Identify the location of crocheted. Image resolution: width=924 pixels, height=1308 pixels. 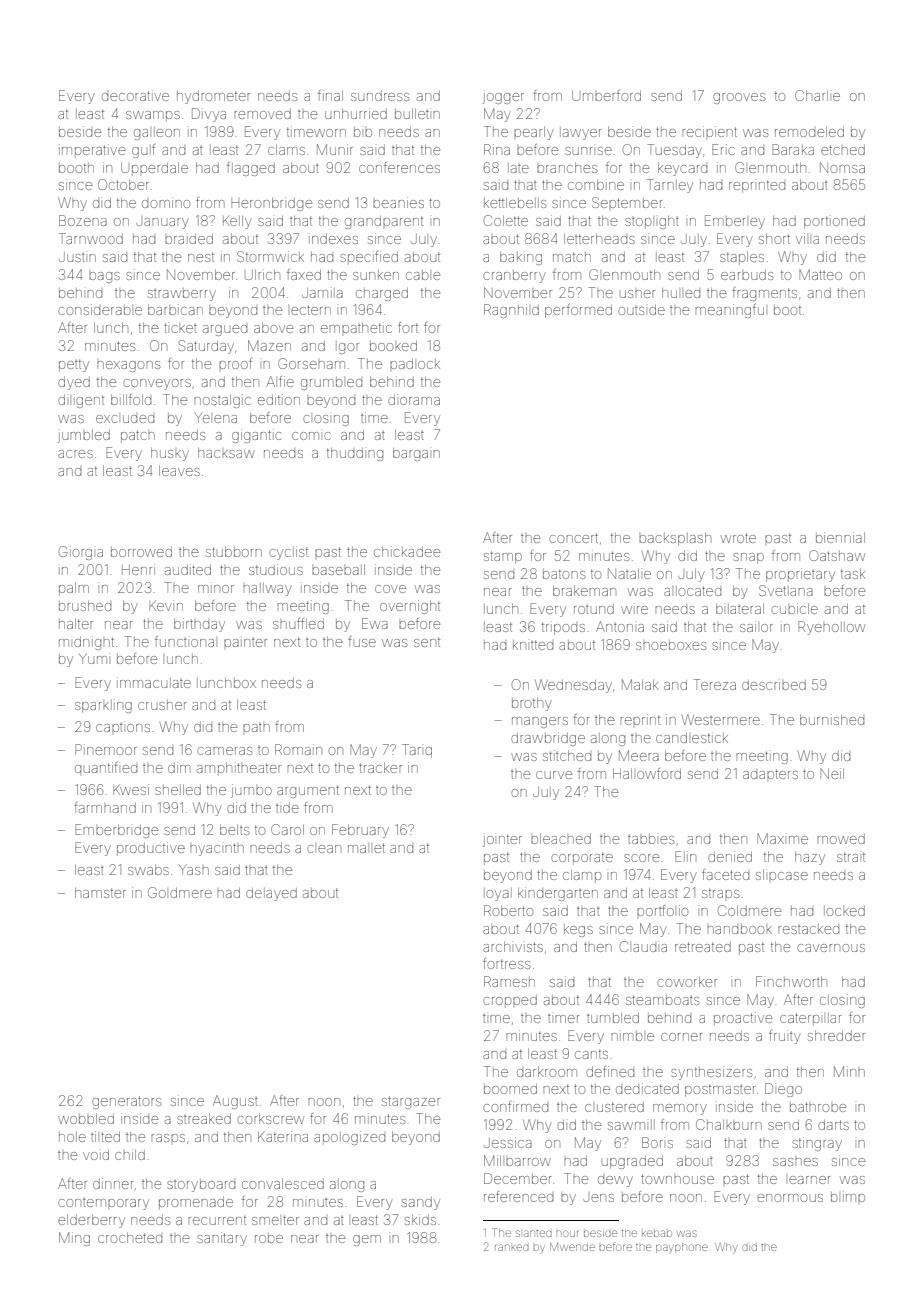
(130, 1238).
